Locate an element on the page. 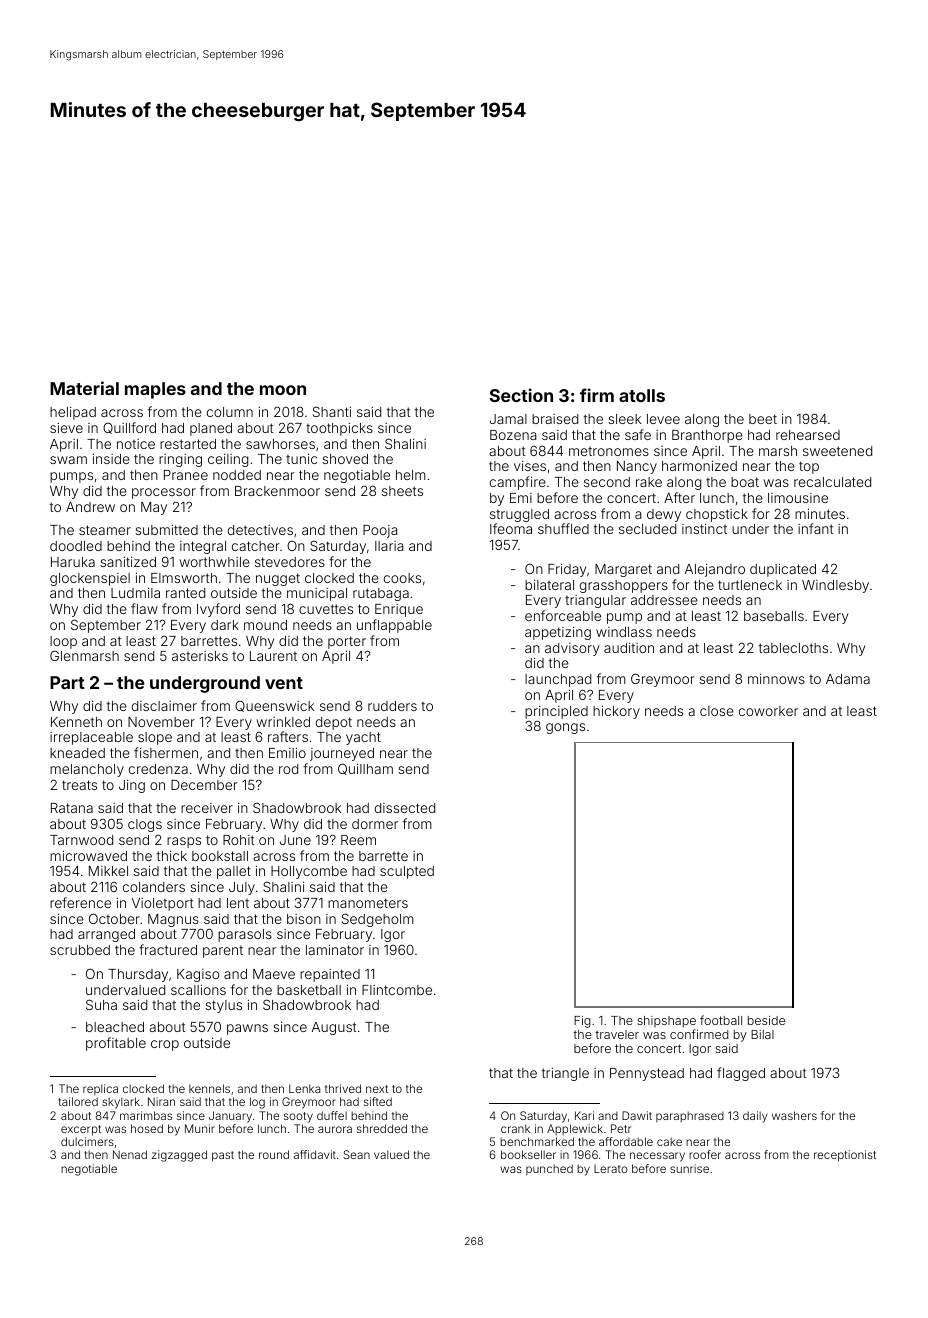 This document has height=1318, width=928. restarted is located at coordinates (188, 444).
